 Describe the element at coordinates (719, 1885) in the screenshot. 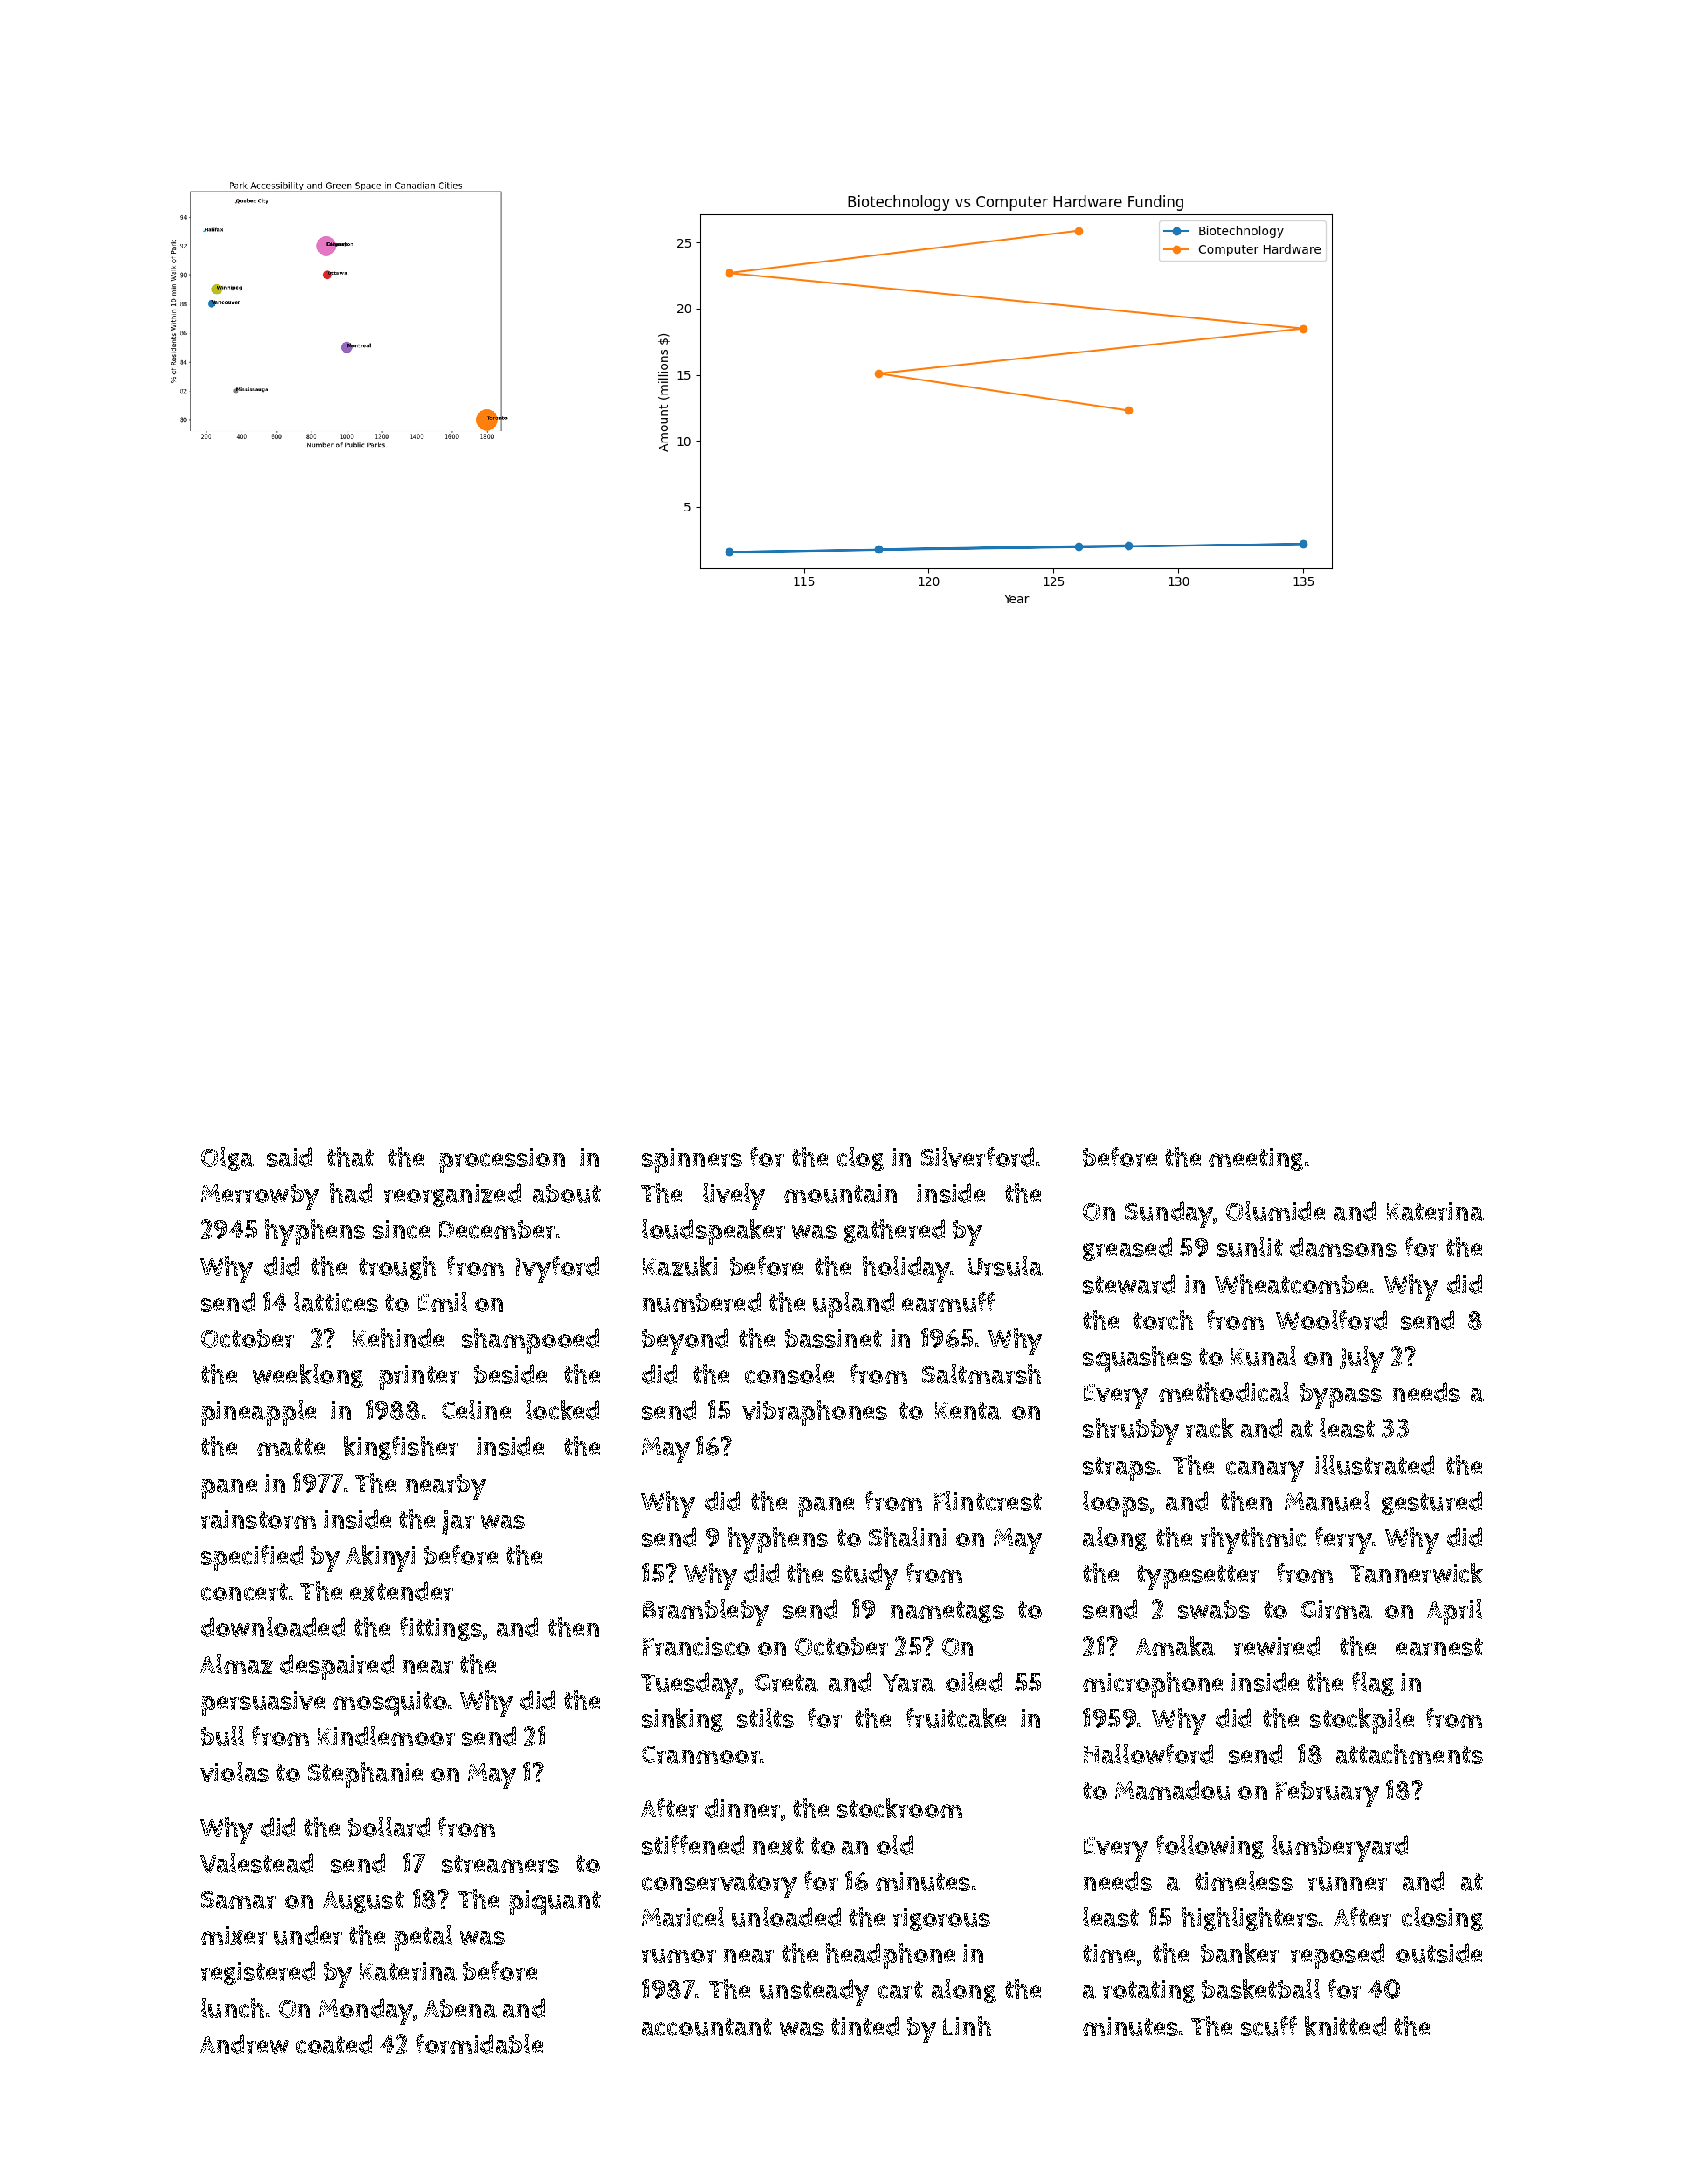

I see `conservatory` at that location.
